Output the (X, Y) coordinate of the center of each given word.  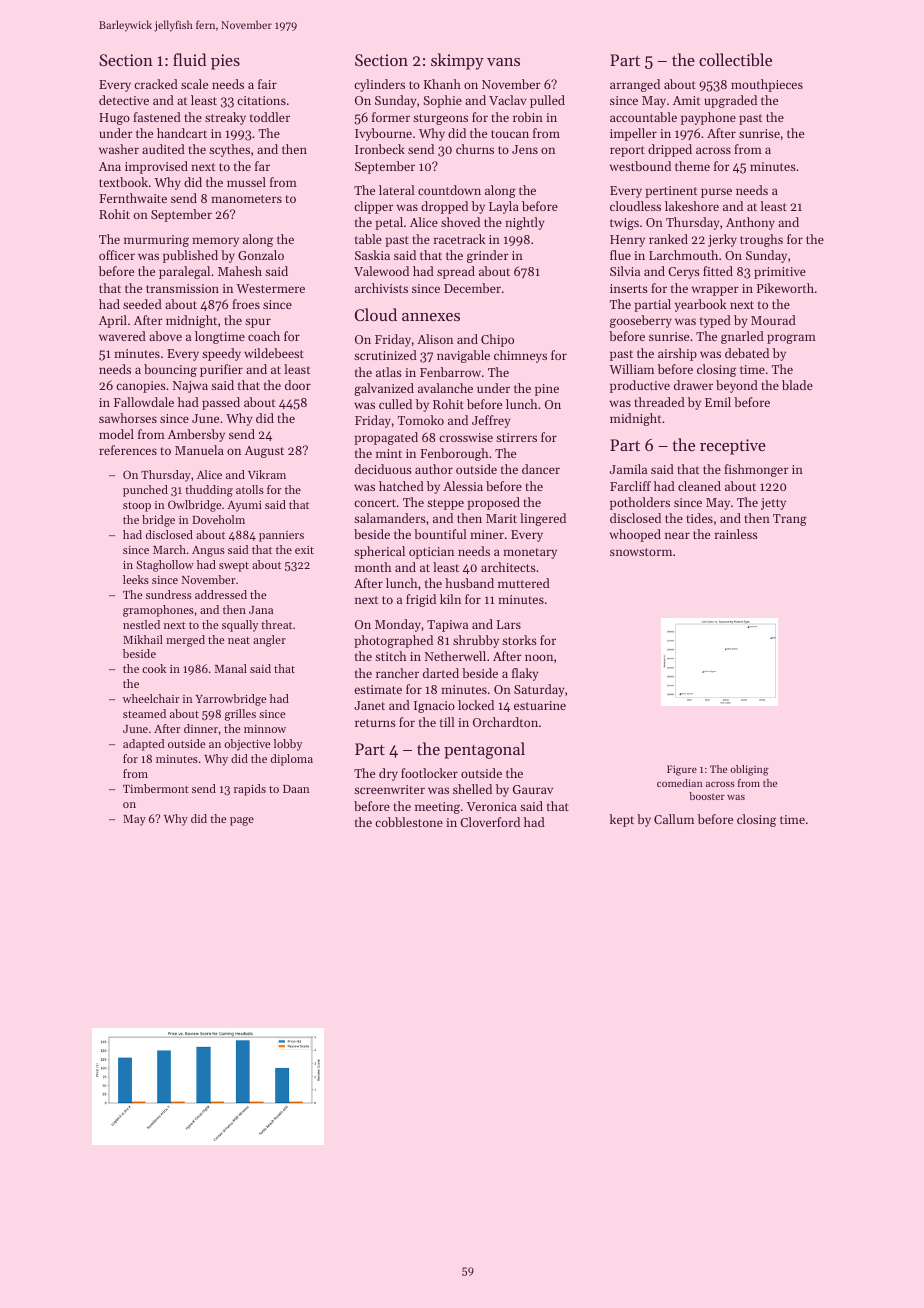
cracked (156, 84)
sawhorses (128, 418)
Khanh (442, 84)
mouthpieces (767, 85)
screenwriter (389, 789)
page (242, 821)
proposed (493, 503)
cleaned (699, 486)
